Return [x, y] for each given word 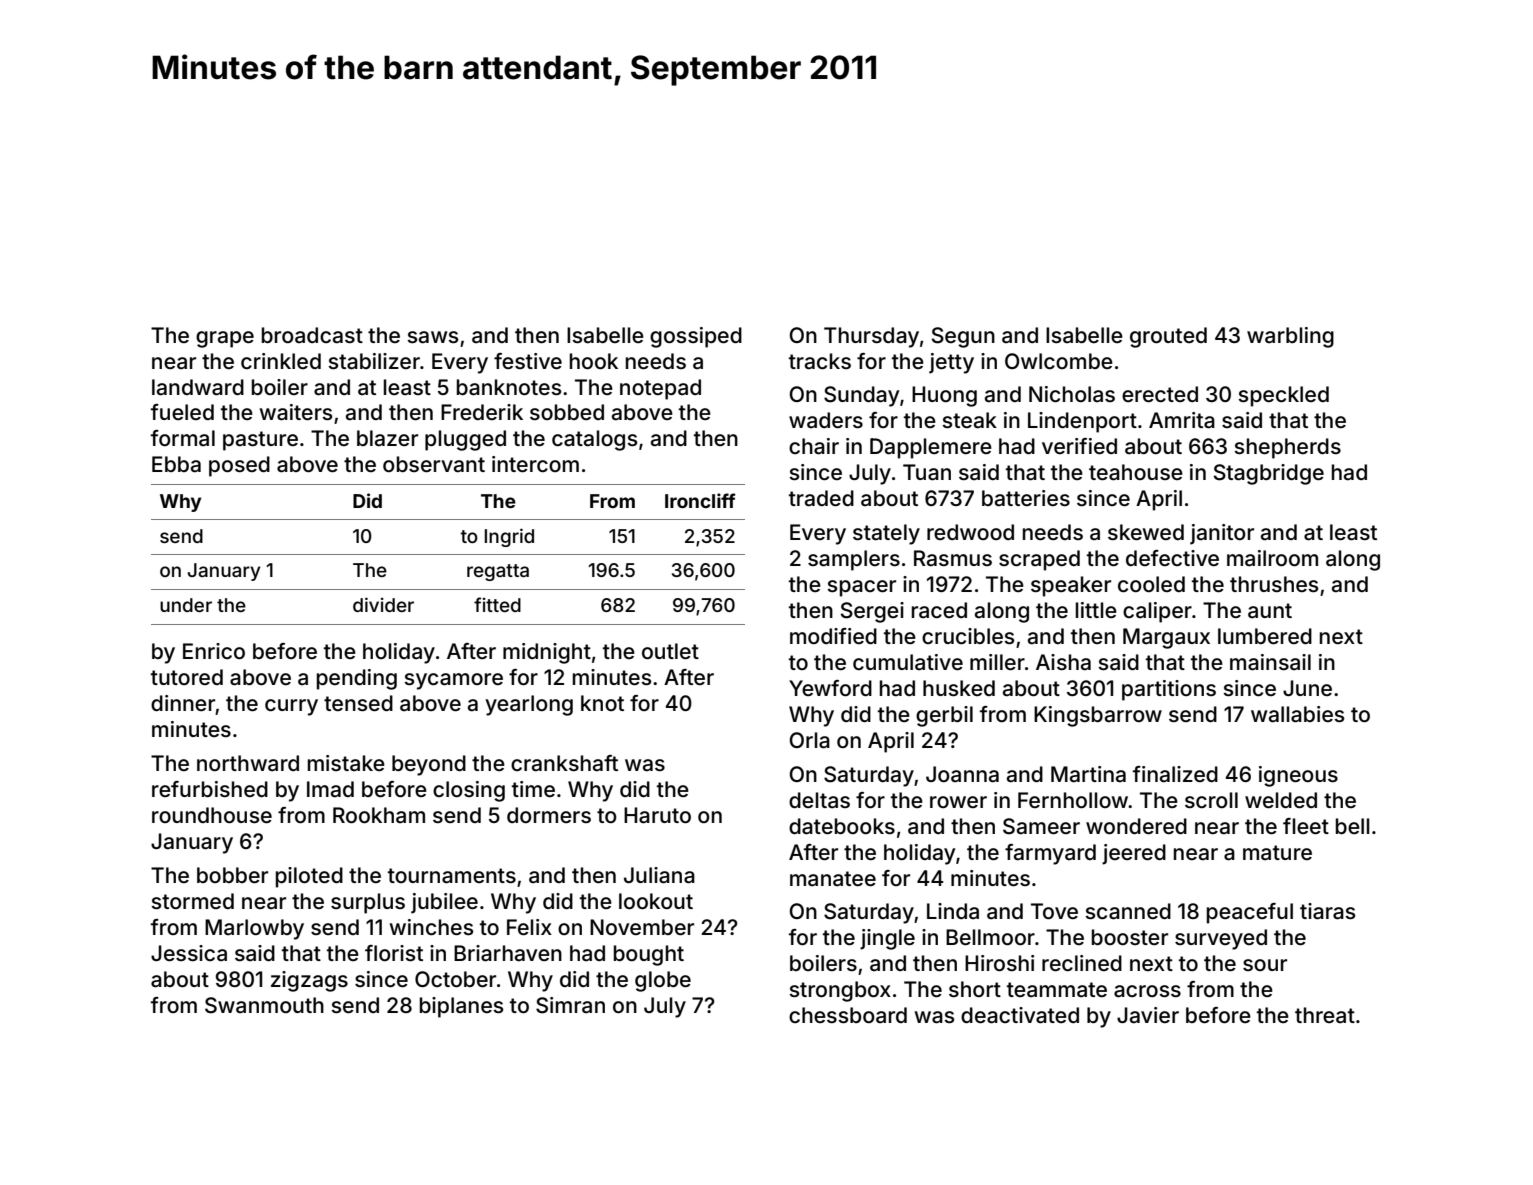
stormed [192, 901]
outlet [670, 651]
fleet [1306, 826]
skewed [1146, 532]
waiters [296, 412]
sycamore [453, 681]
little [1096, 610]
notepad [660, 389]
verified [1079, 446]
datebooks [842, 826]
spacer [861, 588]
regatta [498, 572]
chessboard [848, 1015]
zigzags [309, 981]
